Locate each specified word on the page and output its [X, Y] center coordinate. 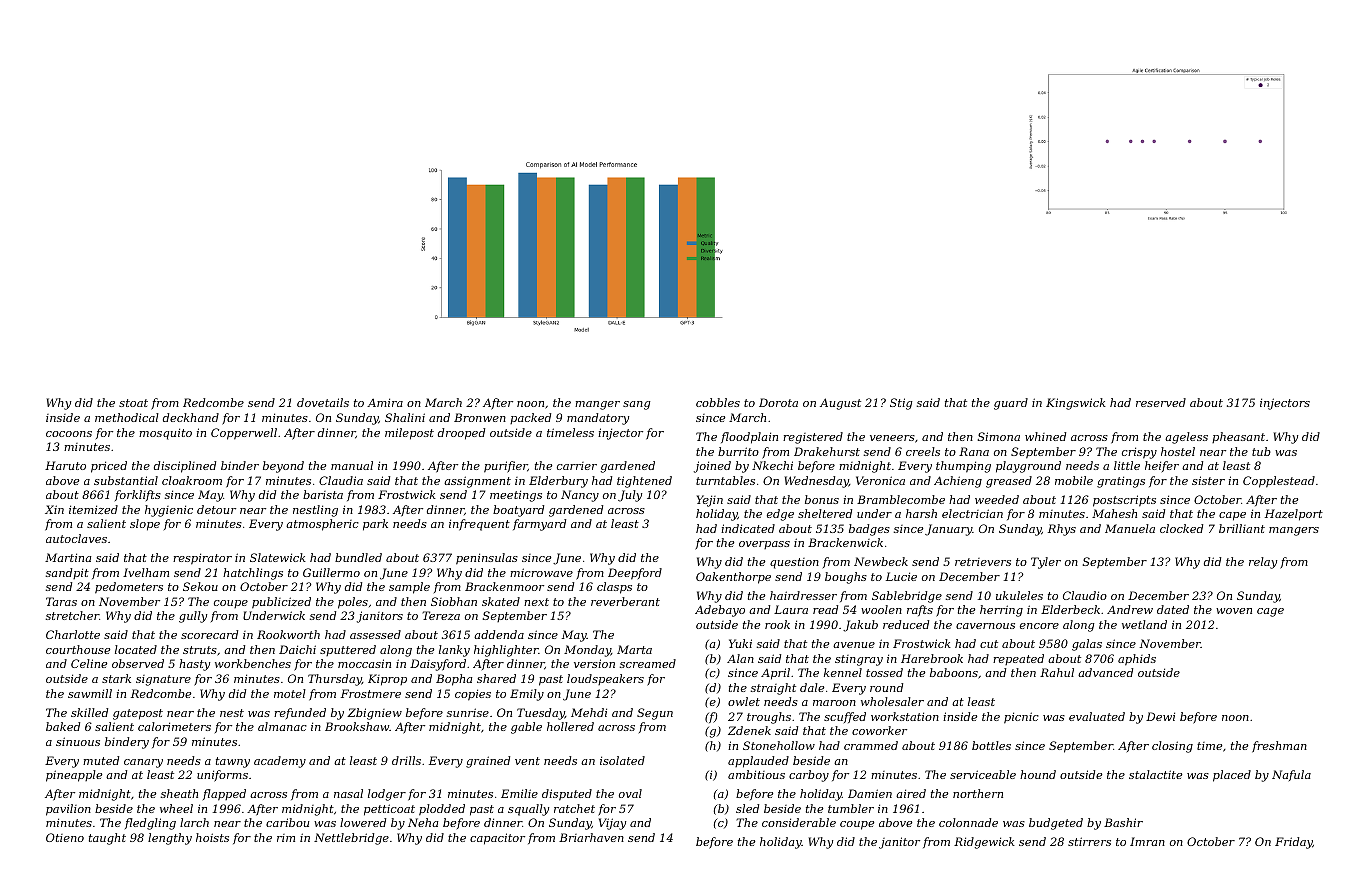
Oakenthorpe [733, 578]
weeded [997, 499]
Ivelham [146, 572]
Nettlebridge [351, 839]
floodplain [749, 438]
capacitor [497, 839]
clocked [1181, 528]
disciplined [185, 467]
